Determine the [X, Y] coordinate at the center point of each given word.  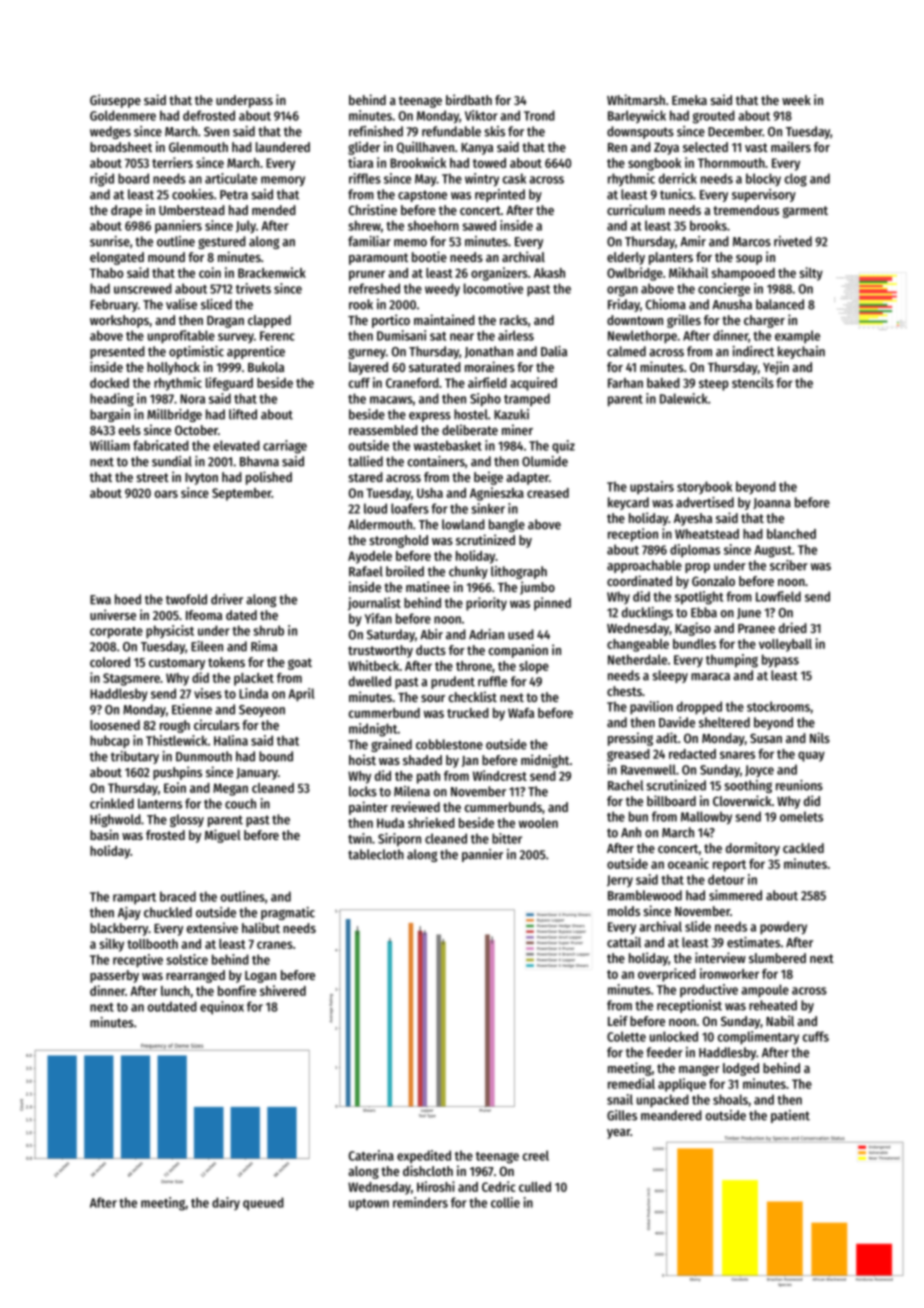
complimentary [758, 1038]
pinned [552, 604]
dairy [226, 1203]
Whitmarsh [636, 99]
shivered [283, 990]
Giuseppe [115, 101]
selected [705, 147]
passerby [114, 976]
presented [117, 352]
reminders [420, 1202]
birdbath [469, 99]
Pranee [756, 628]
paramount [378, 259]
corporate [116, 633]
